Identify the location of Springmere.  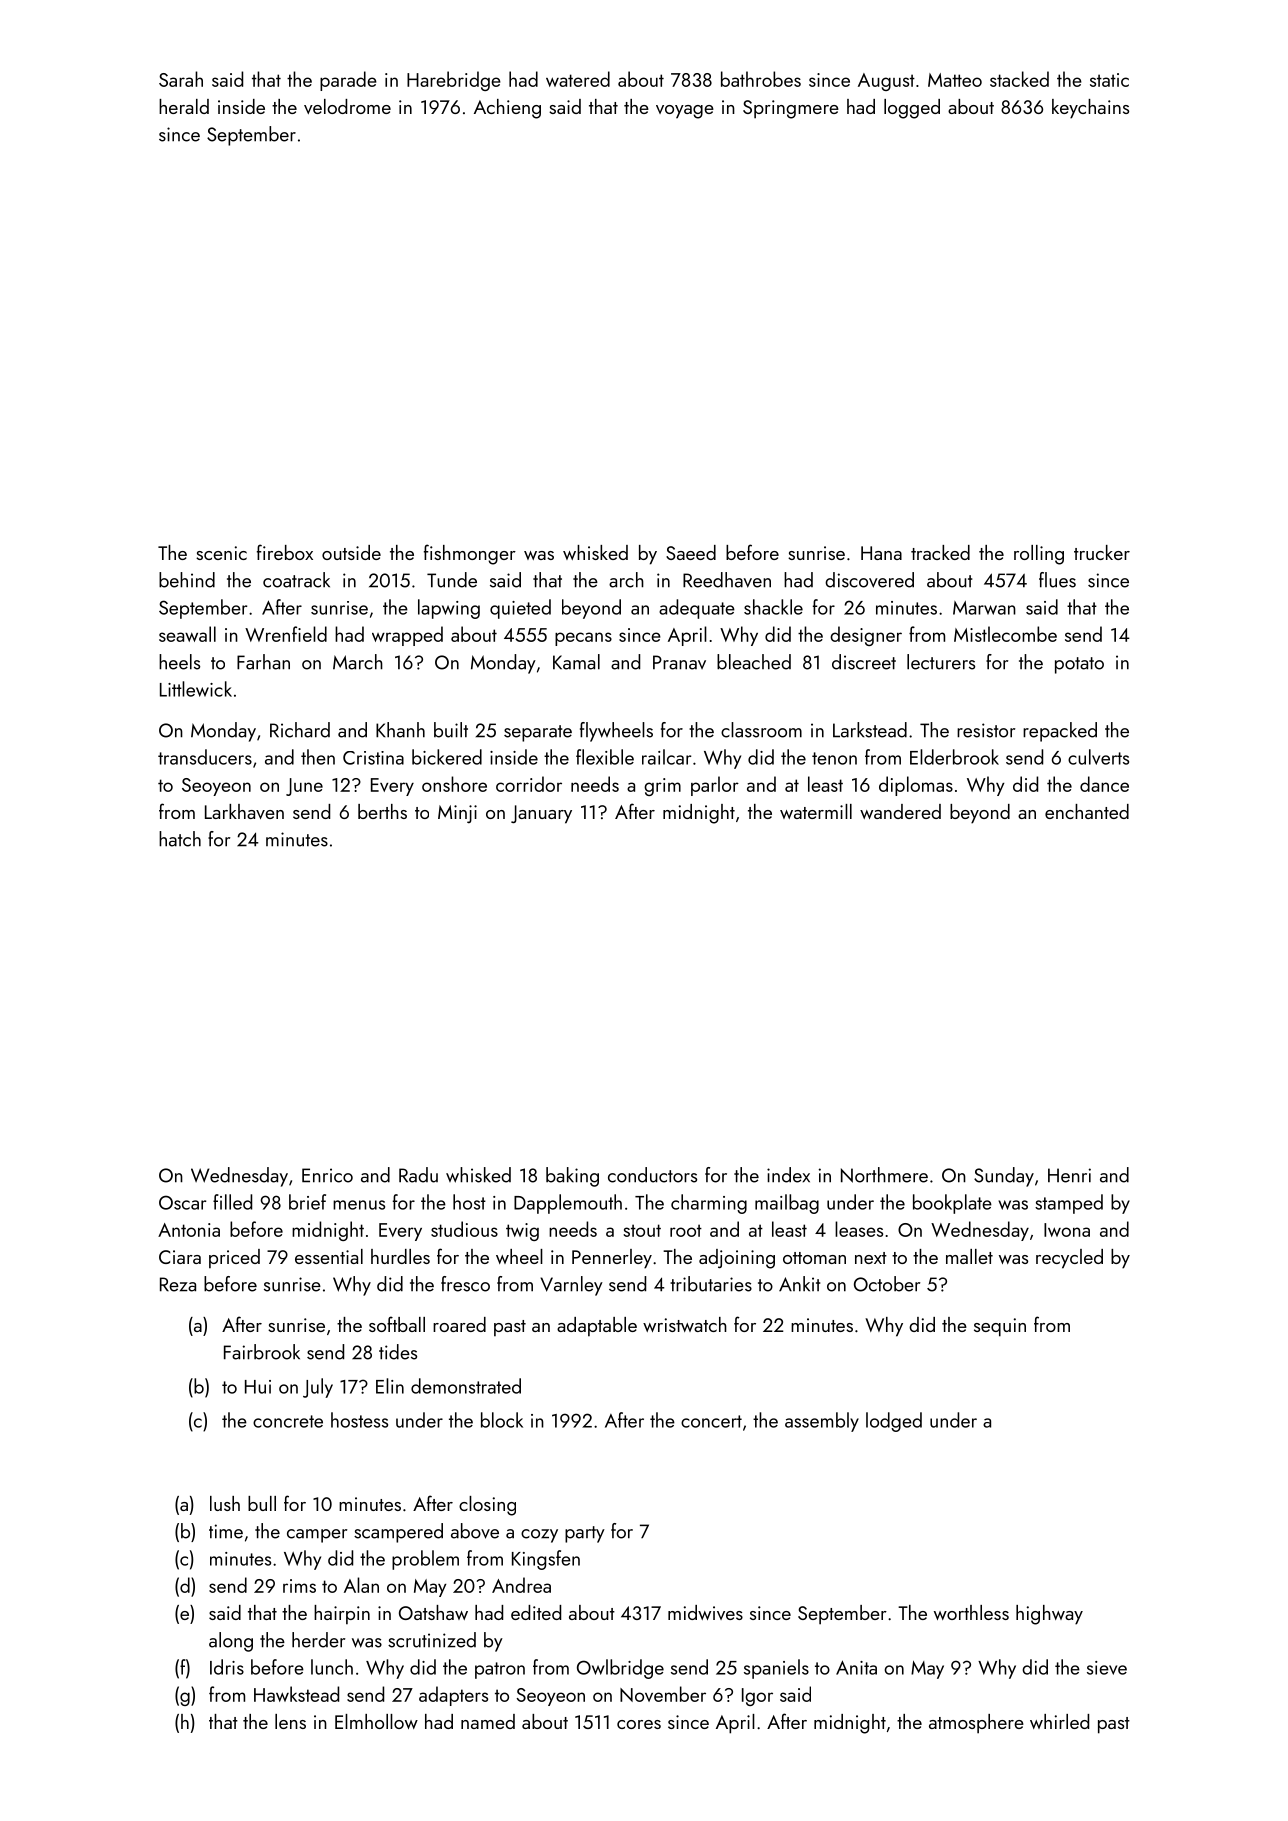
(791, 109).
